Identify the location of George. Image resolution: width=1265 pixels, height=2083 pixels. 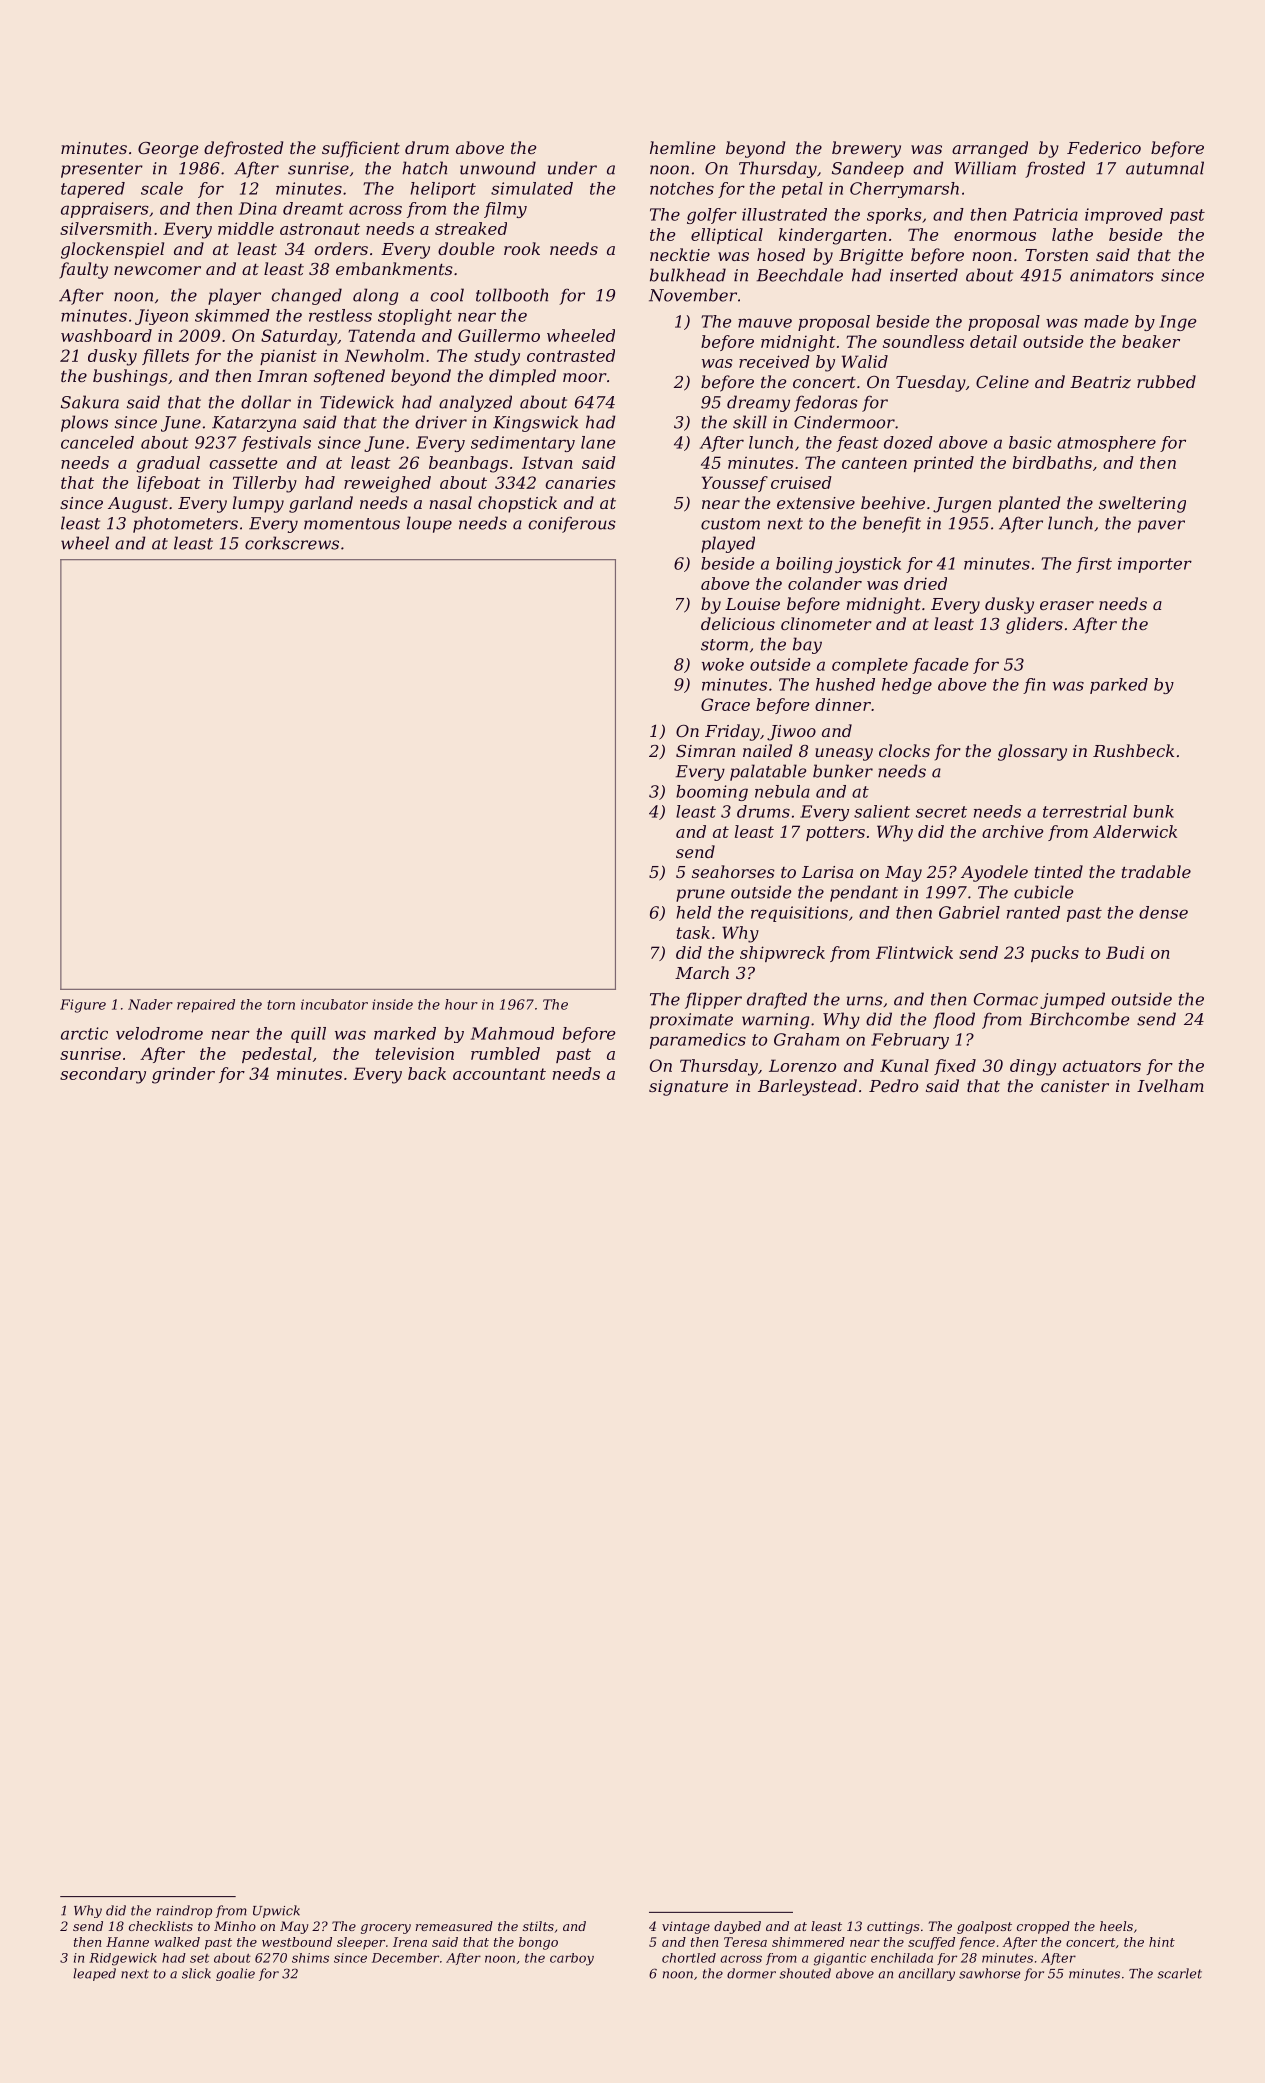
(168, 150).
